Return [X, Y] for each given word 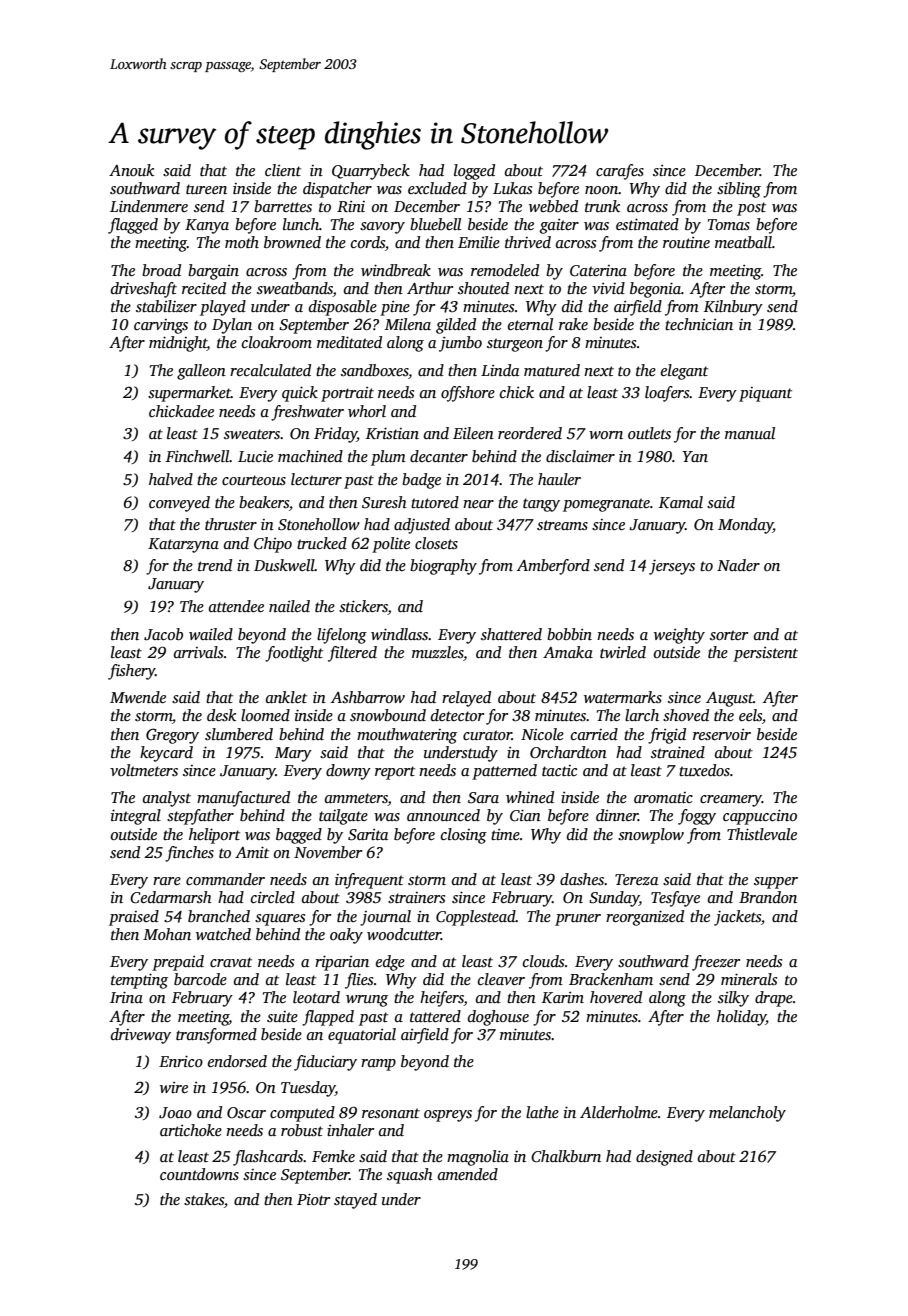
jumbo [460, 344]
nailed [289, 606]
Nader [738, 565]
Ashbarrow [368, 697]
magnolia [478, 1158]
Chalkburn [566, 1156]
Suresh [384, 502]
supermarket [189, 394]
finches [189, 854]
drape [774, 999]
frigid [667, 736]
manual [750, 433]
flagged [133, 226]
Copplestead [476, 918]
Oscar [246, 1112]
